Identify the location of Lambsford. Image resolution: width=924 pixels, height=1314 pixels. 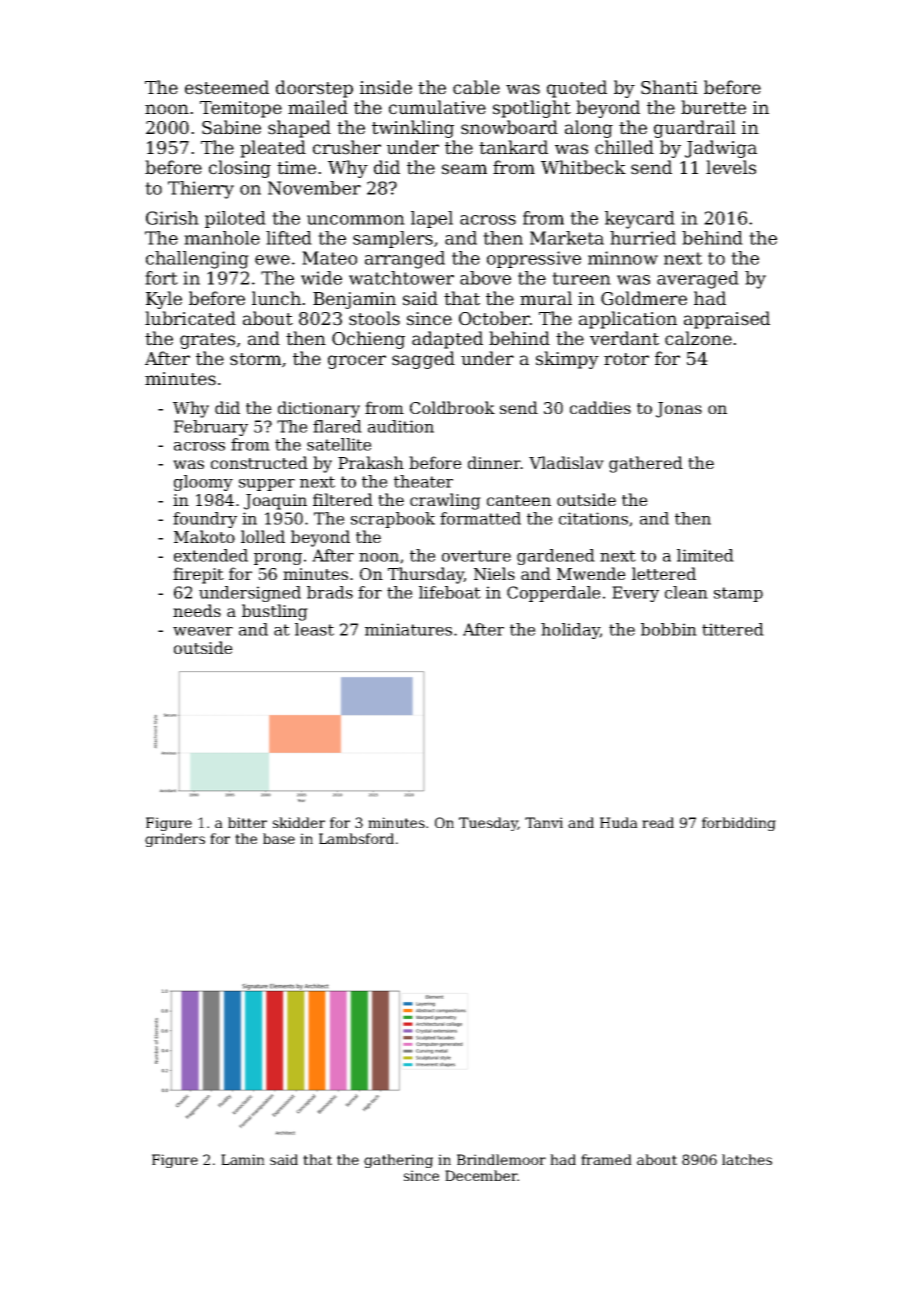
(356, 838).
